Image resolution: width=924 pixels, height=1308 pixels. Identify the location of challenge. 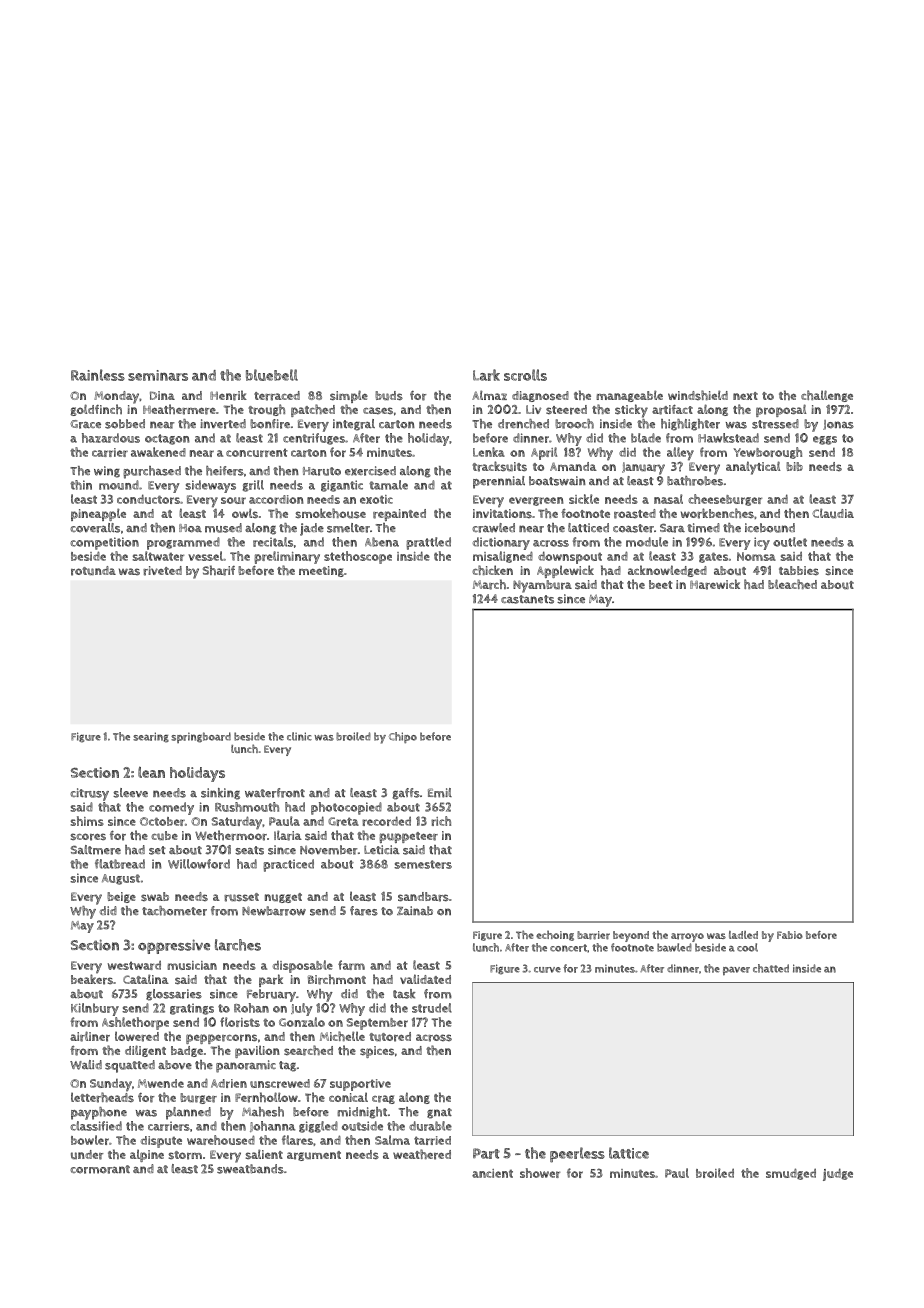
(827, 396).
